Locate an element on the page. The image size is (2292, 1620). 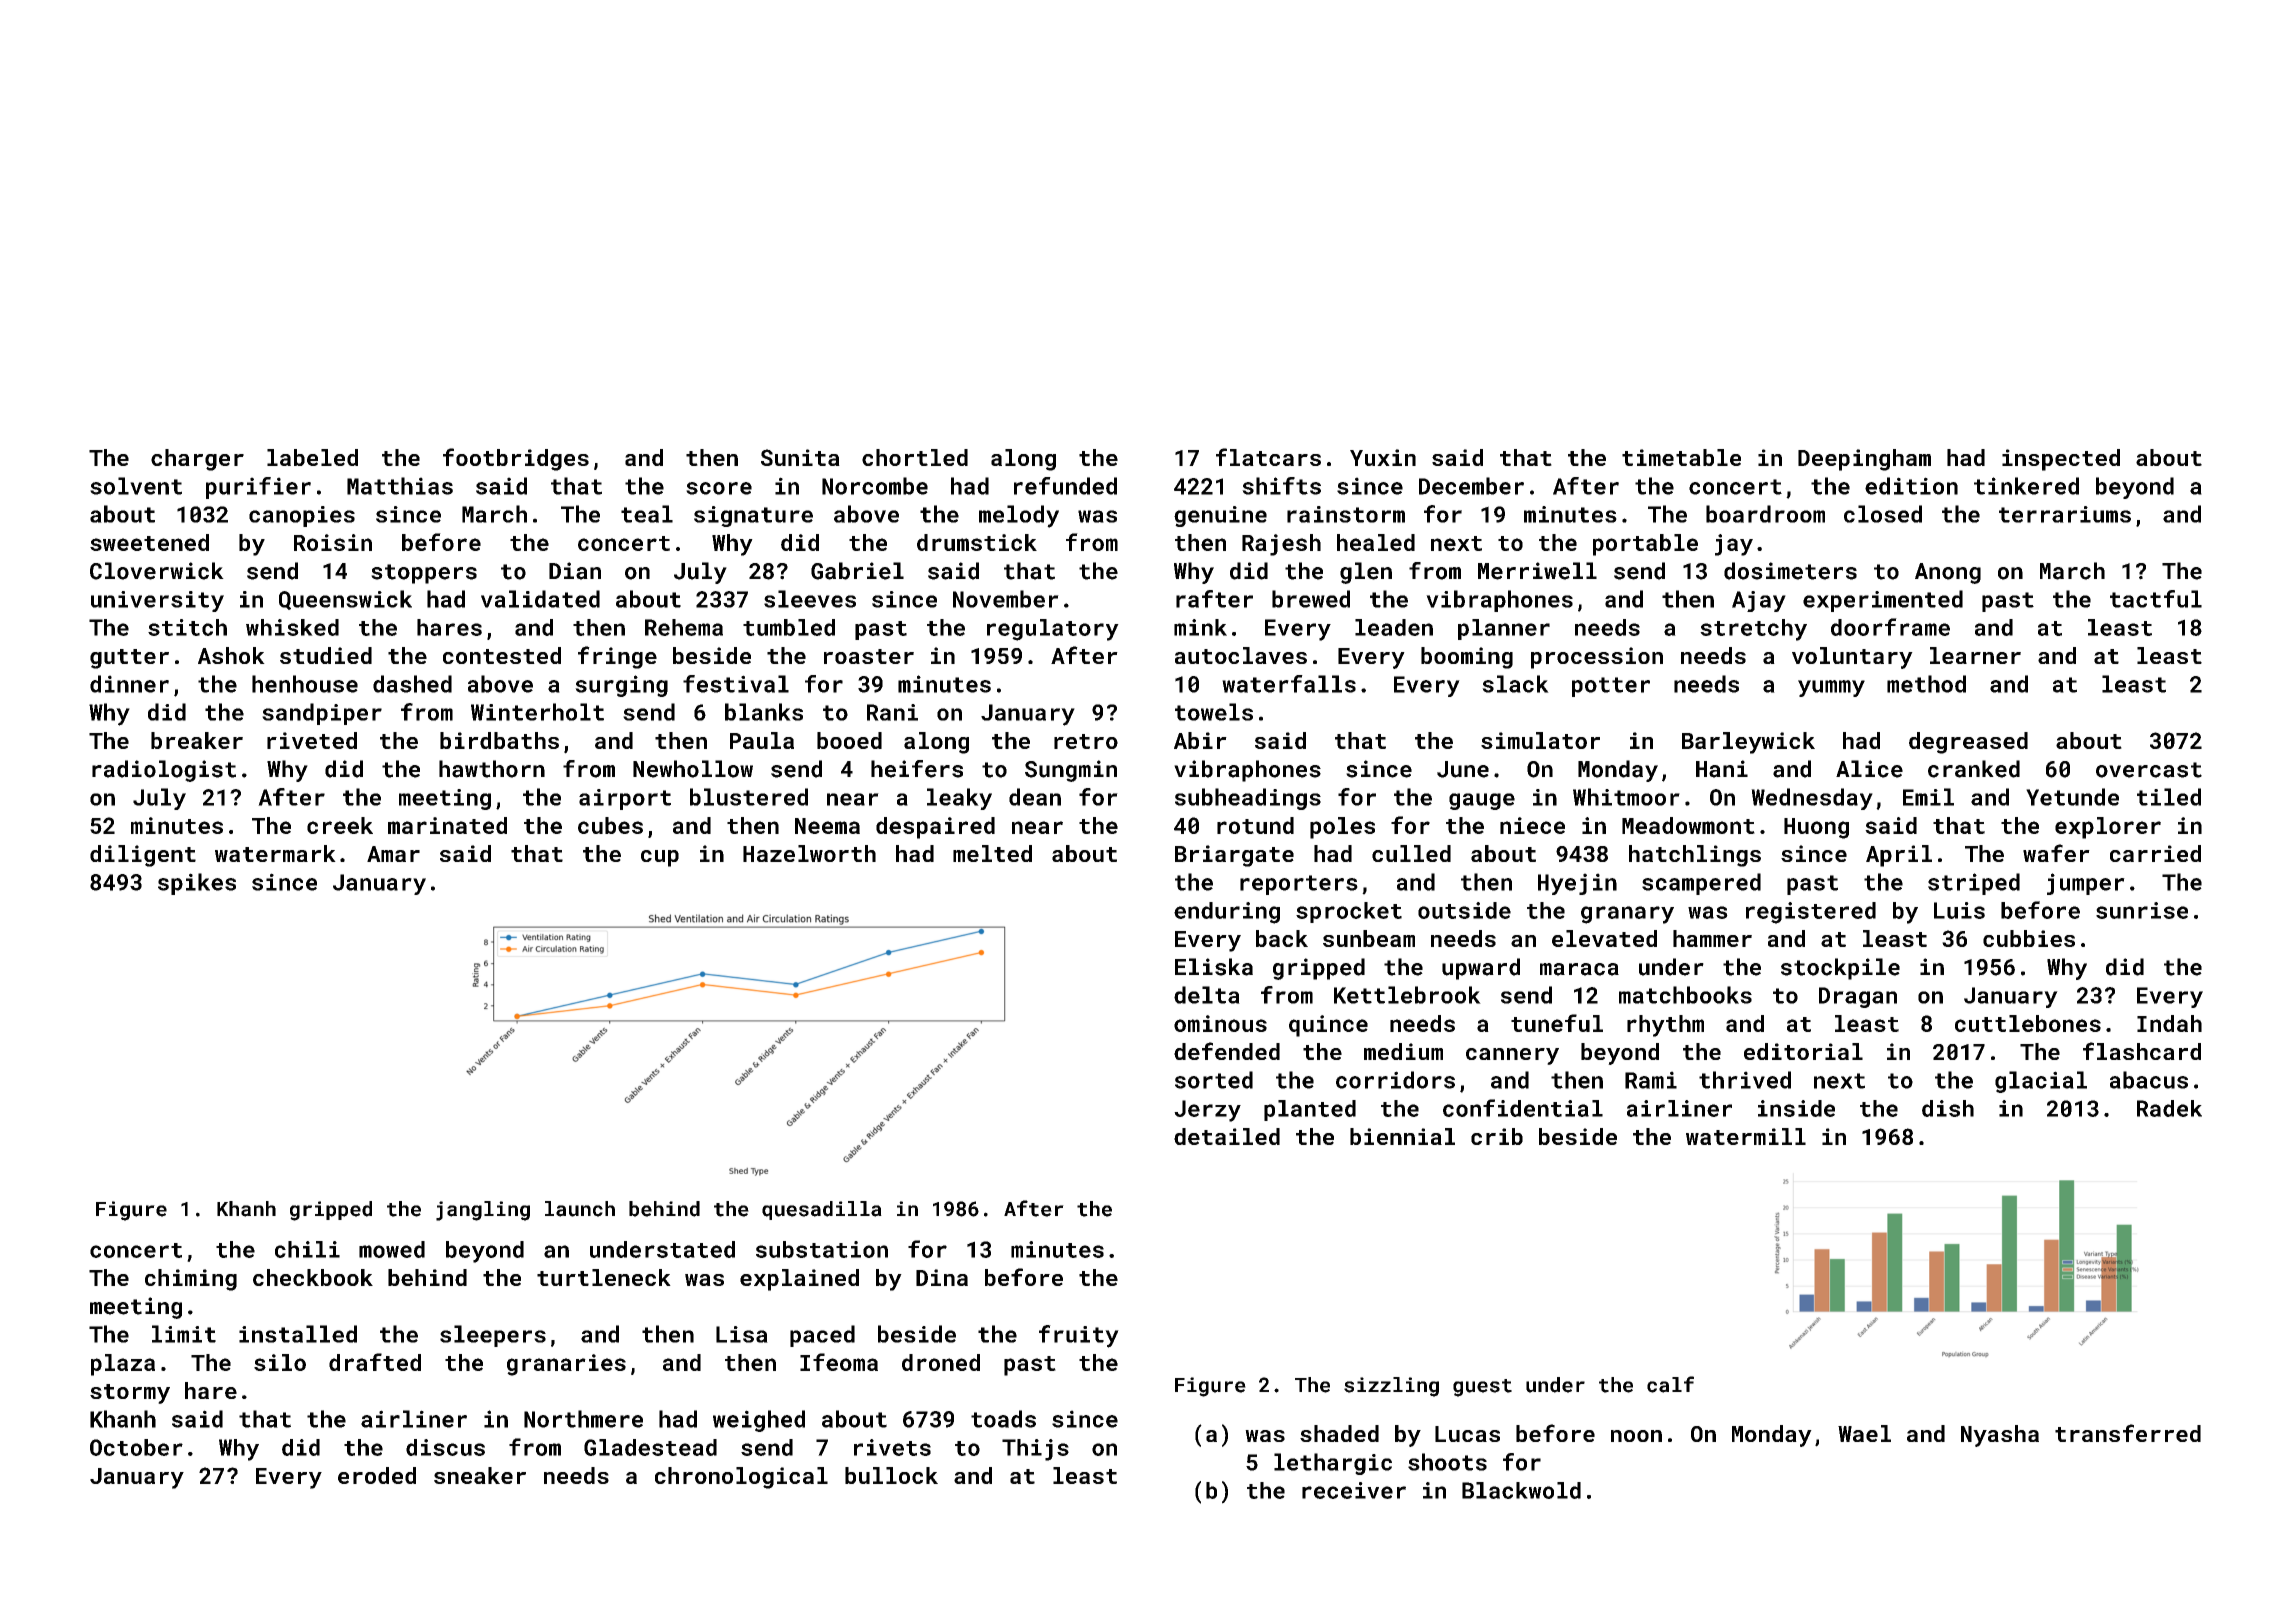
enduring is located at coordinates (1227, 913).
